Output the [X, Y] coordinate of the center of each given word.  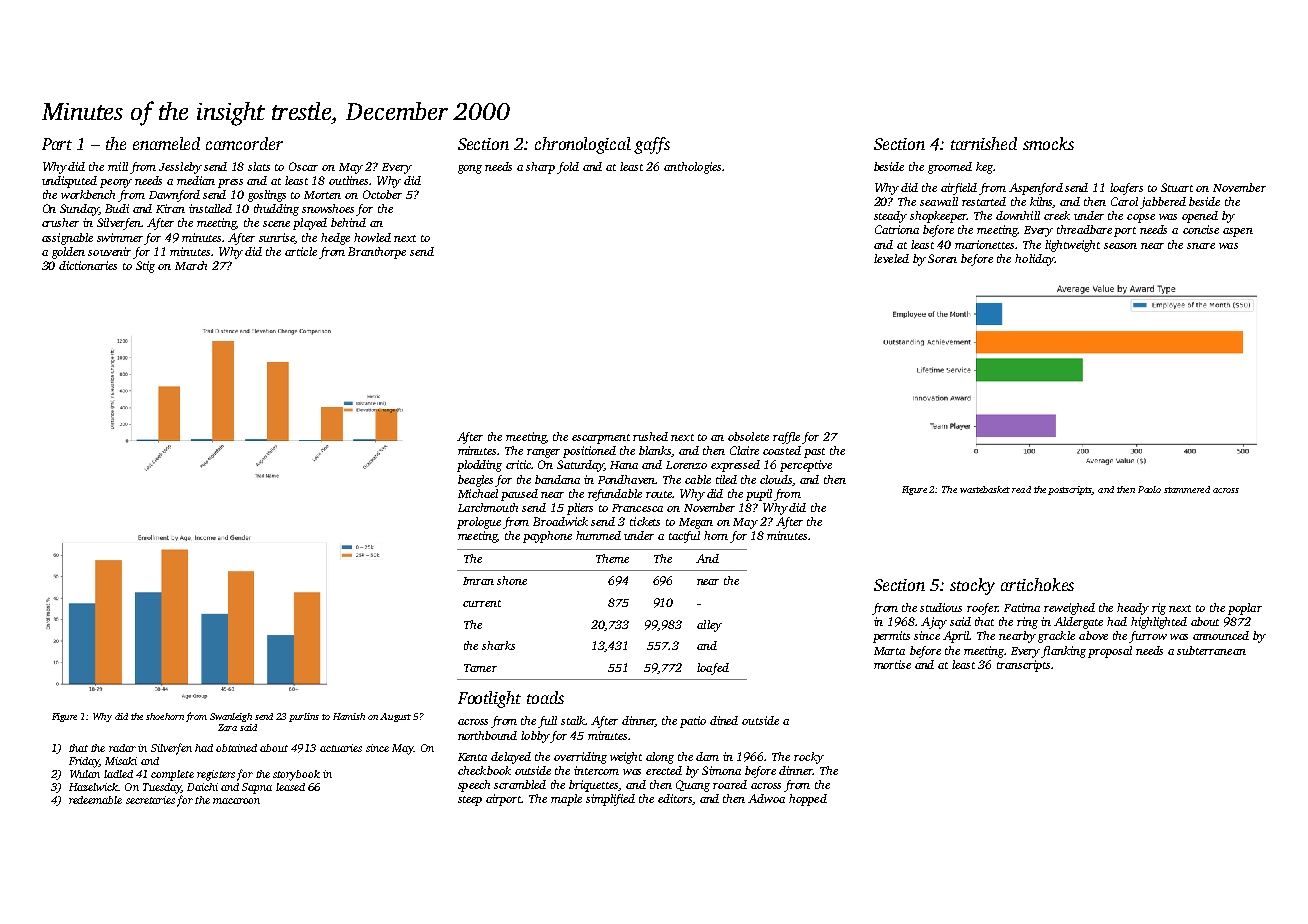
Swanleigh [231, 717]
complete [172, 775]
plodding [479, 466]
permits [891, 637]
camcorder [244, 143]
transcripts [1023, 666]
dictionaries [88, 265]
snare [1201, 246]
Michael [478, 493]
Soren [942, 258]
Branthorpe [377, 253]
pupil [759, 495]
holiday [1034, 260]
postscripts [1070, 490]
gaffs [652, 145]
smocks [1048, 143]
